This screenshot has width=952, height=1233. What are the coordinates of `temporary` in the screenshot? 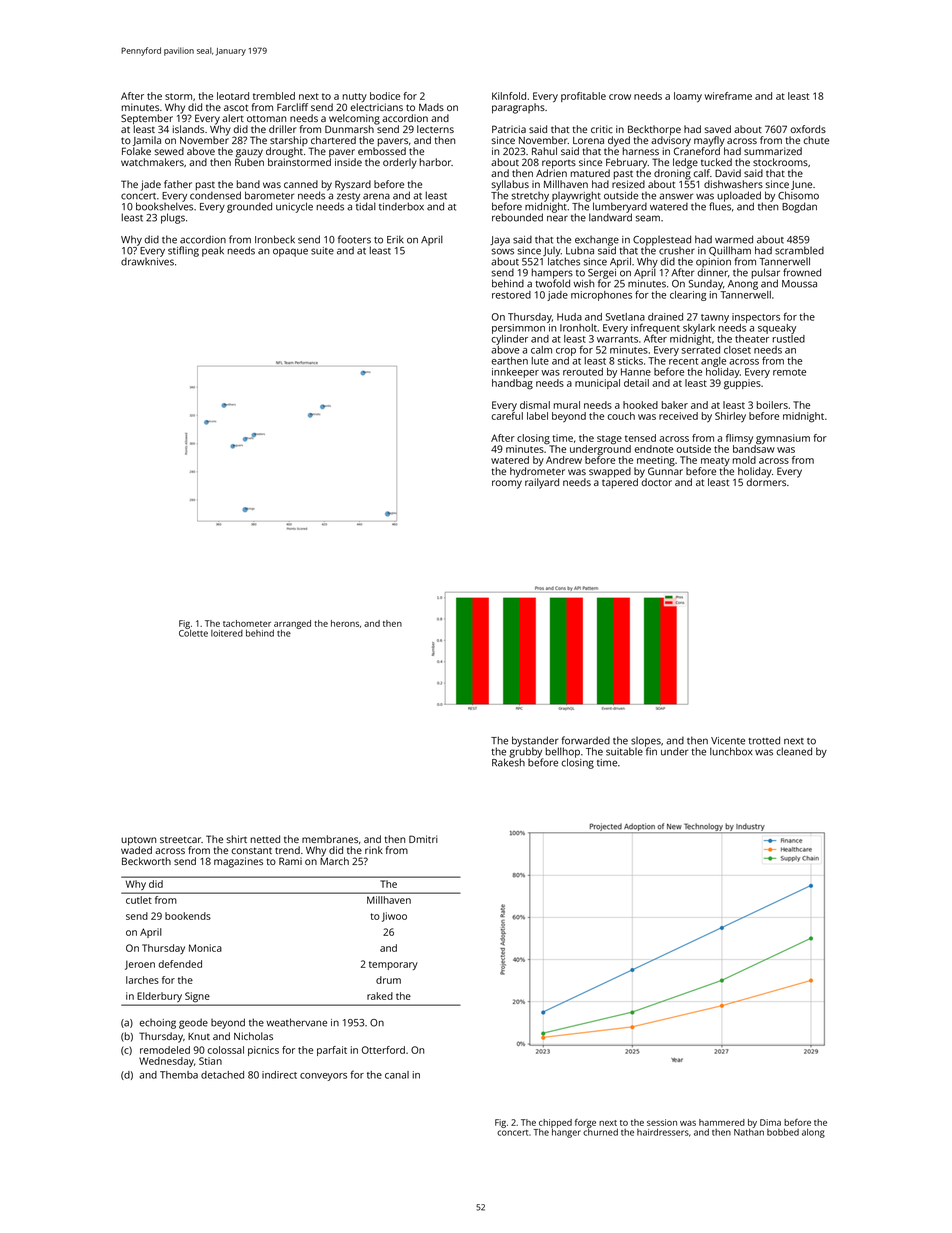 It's located at (393, 965).
